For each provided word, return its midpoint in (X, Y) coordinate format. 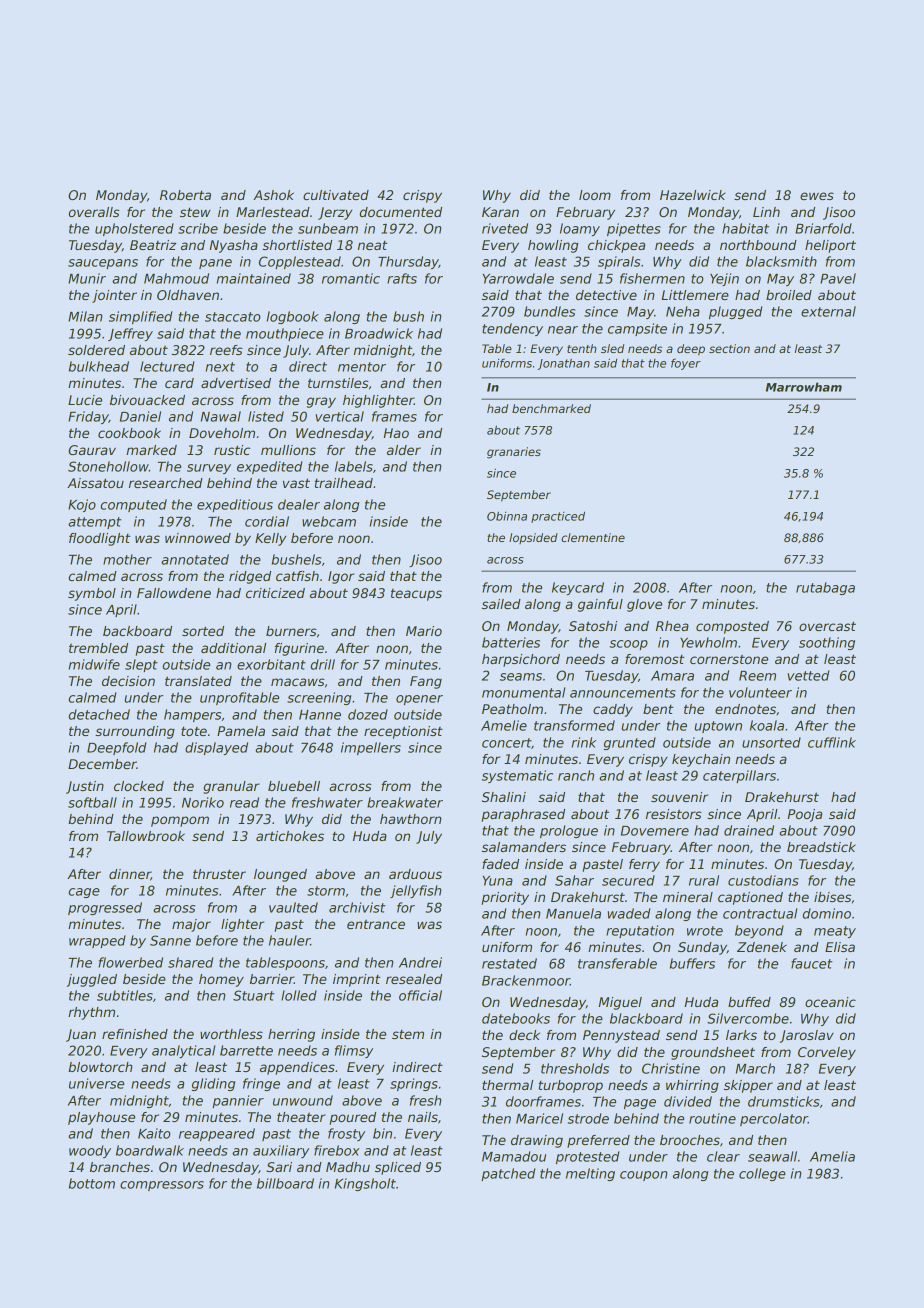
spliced (398, 1168)
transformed (574, 725)
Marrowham (804, 387)
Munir (87, 278)
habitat (745, 228)
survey (209, 469)
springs (414, 1084)
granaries (514, 453)
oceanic (830, 1002)
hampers (192, 715)
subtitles (125, 995)
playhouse (101, 1118)
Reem (757, 676)
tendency (512, 329)
